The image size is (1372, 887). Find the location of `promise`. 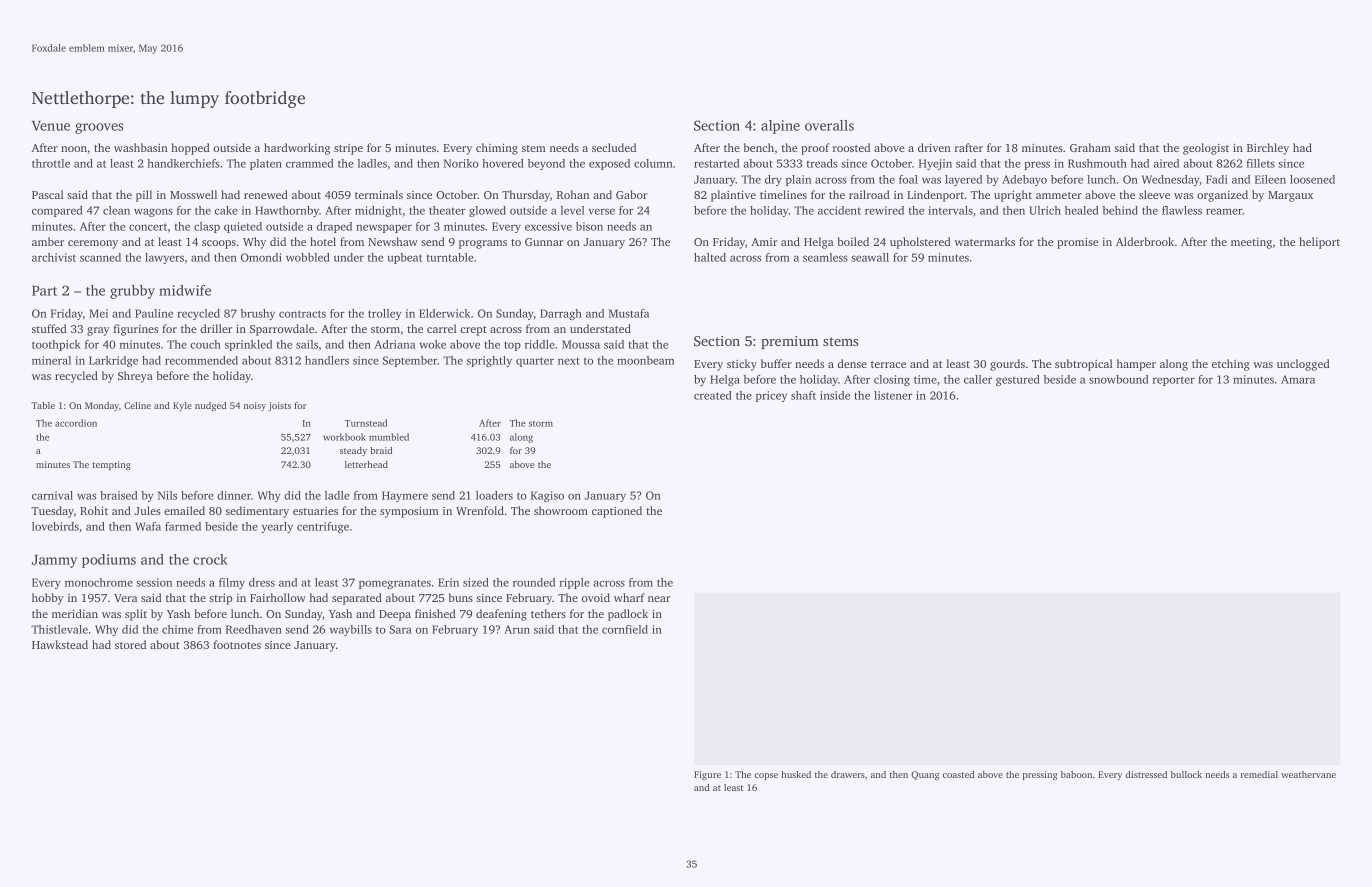

promise is located at coordinates (1077, 243).
